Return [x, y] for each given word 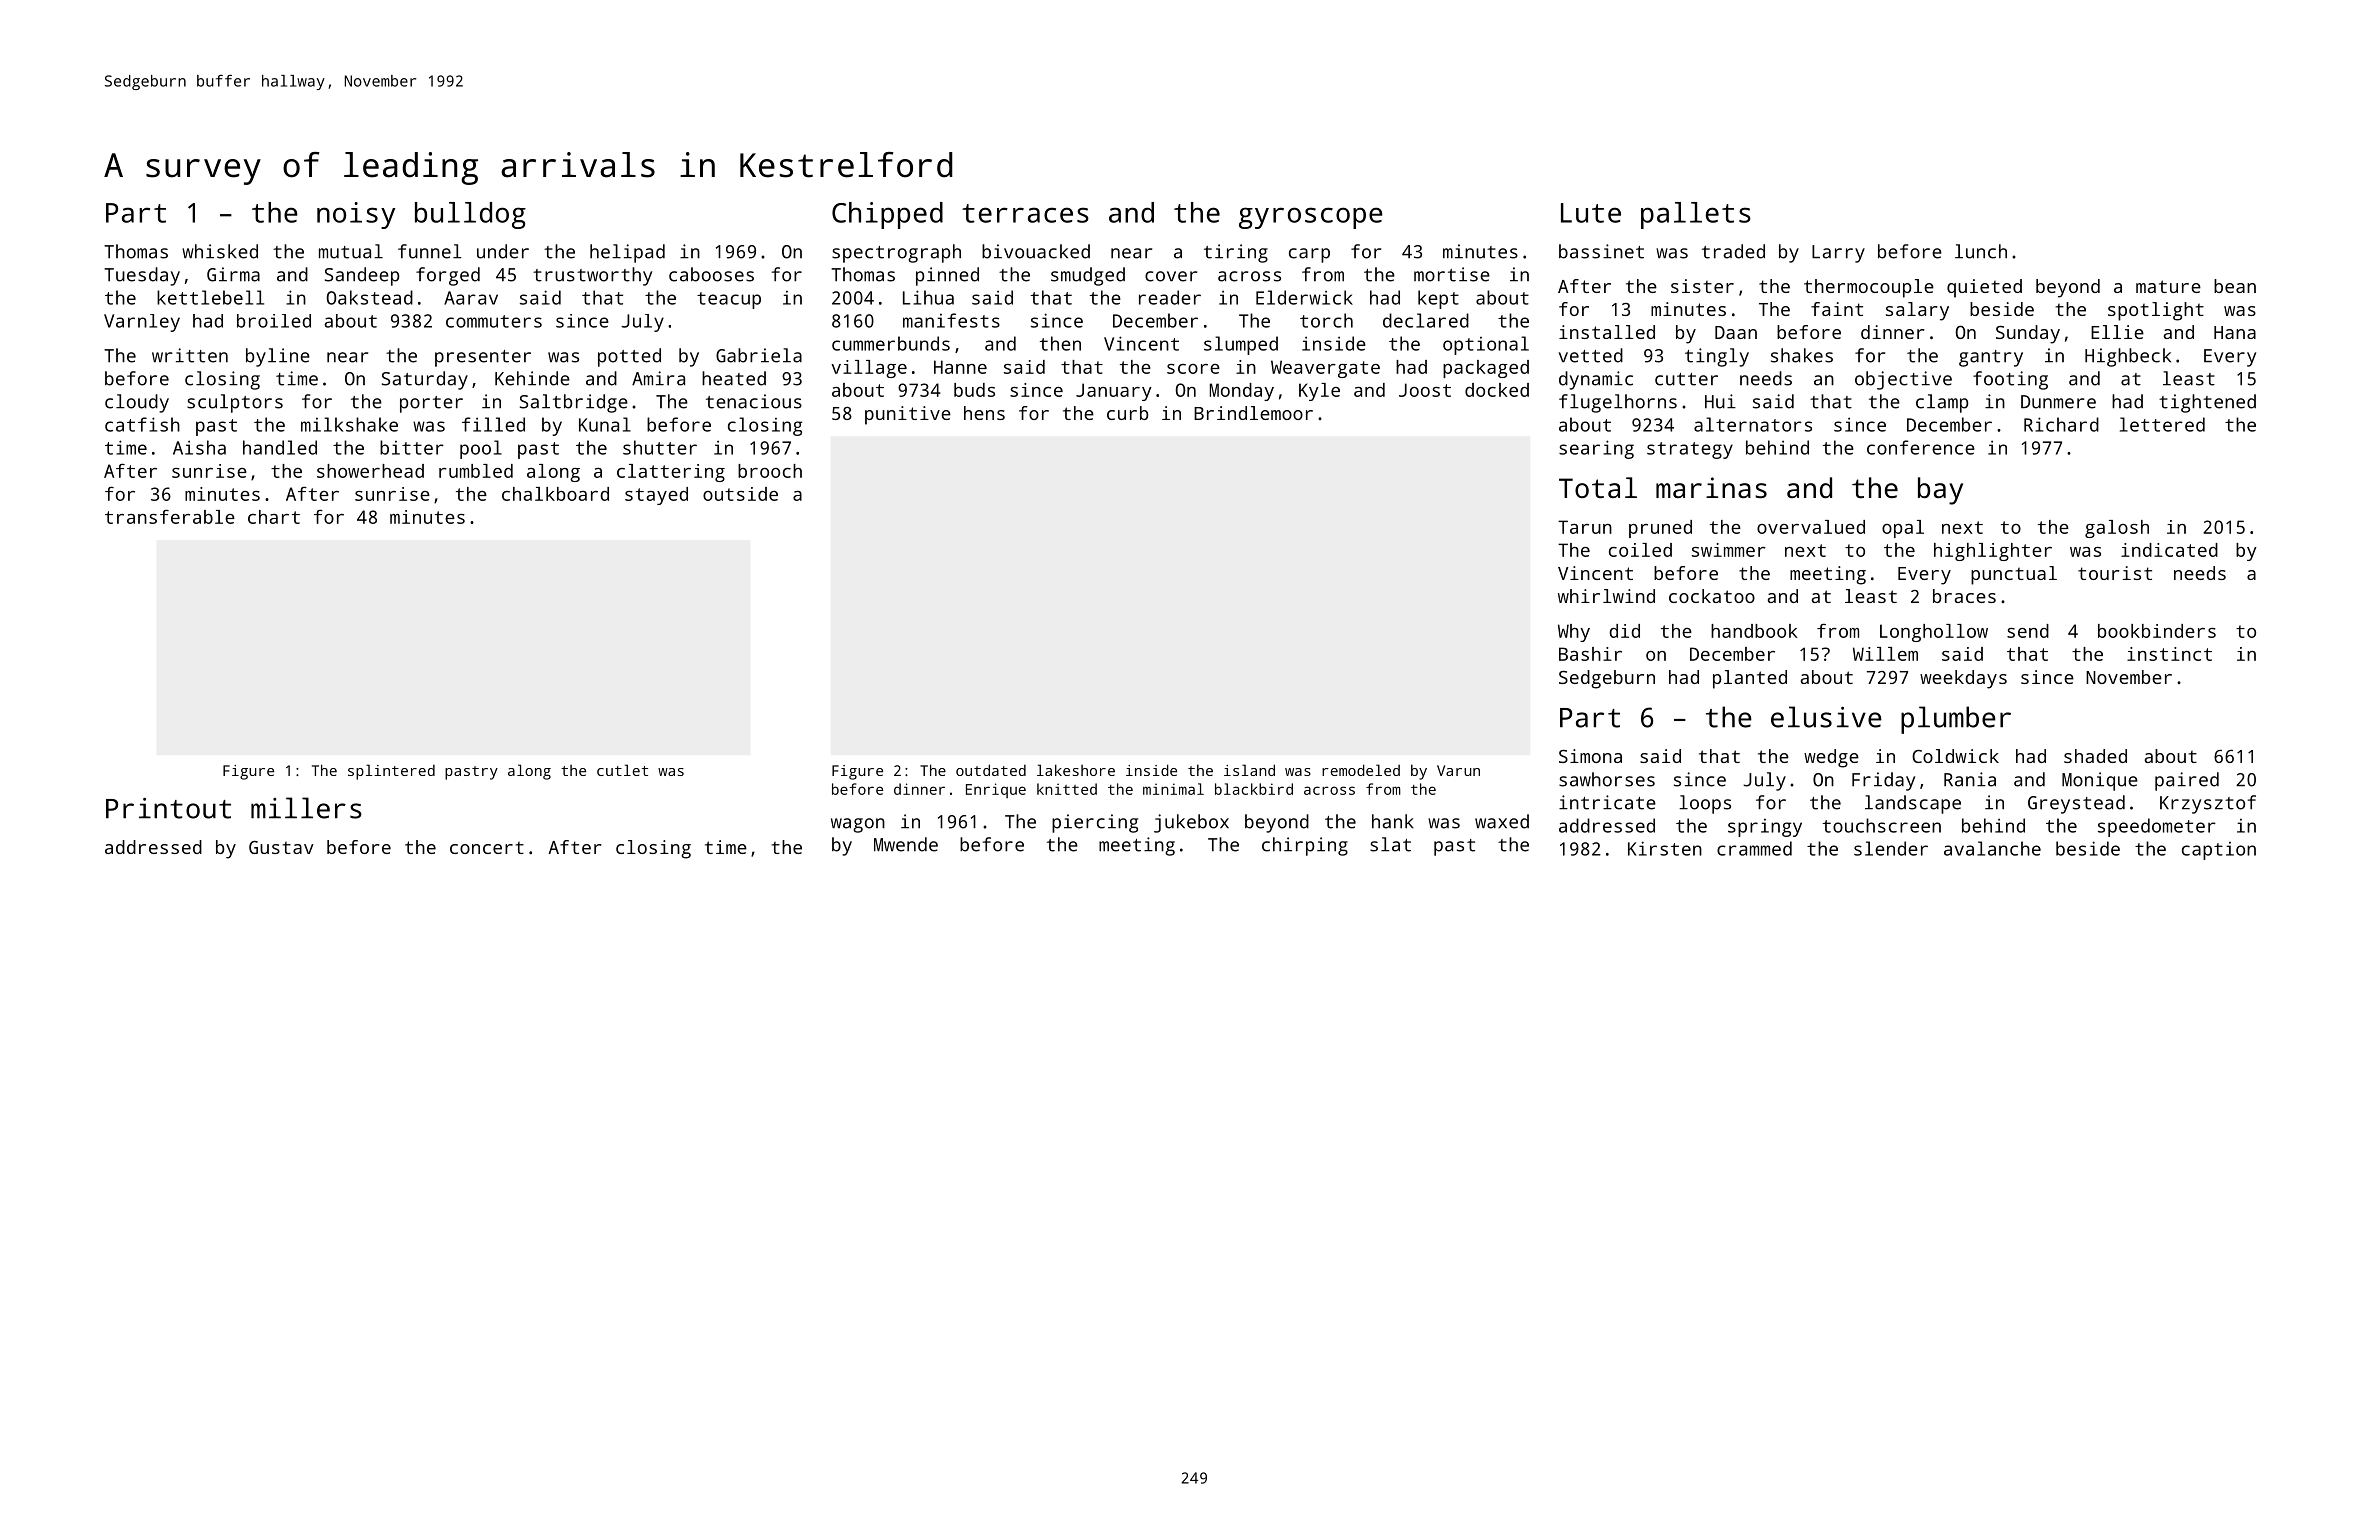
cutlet [622, 770]
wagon [858, 825]
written [190, 355]
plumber [1956, 720]
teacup [729, 300]
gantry [1991, 358]
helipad [627, 253]
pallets [1696, 215]
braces [1964, 596]
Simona [1590, 756]
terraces [1025, 213]
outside [740, 494]
